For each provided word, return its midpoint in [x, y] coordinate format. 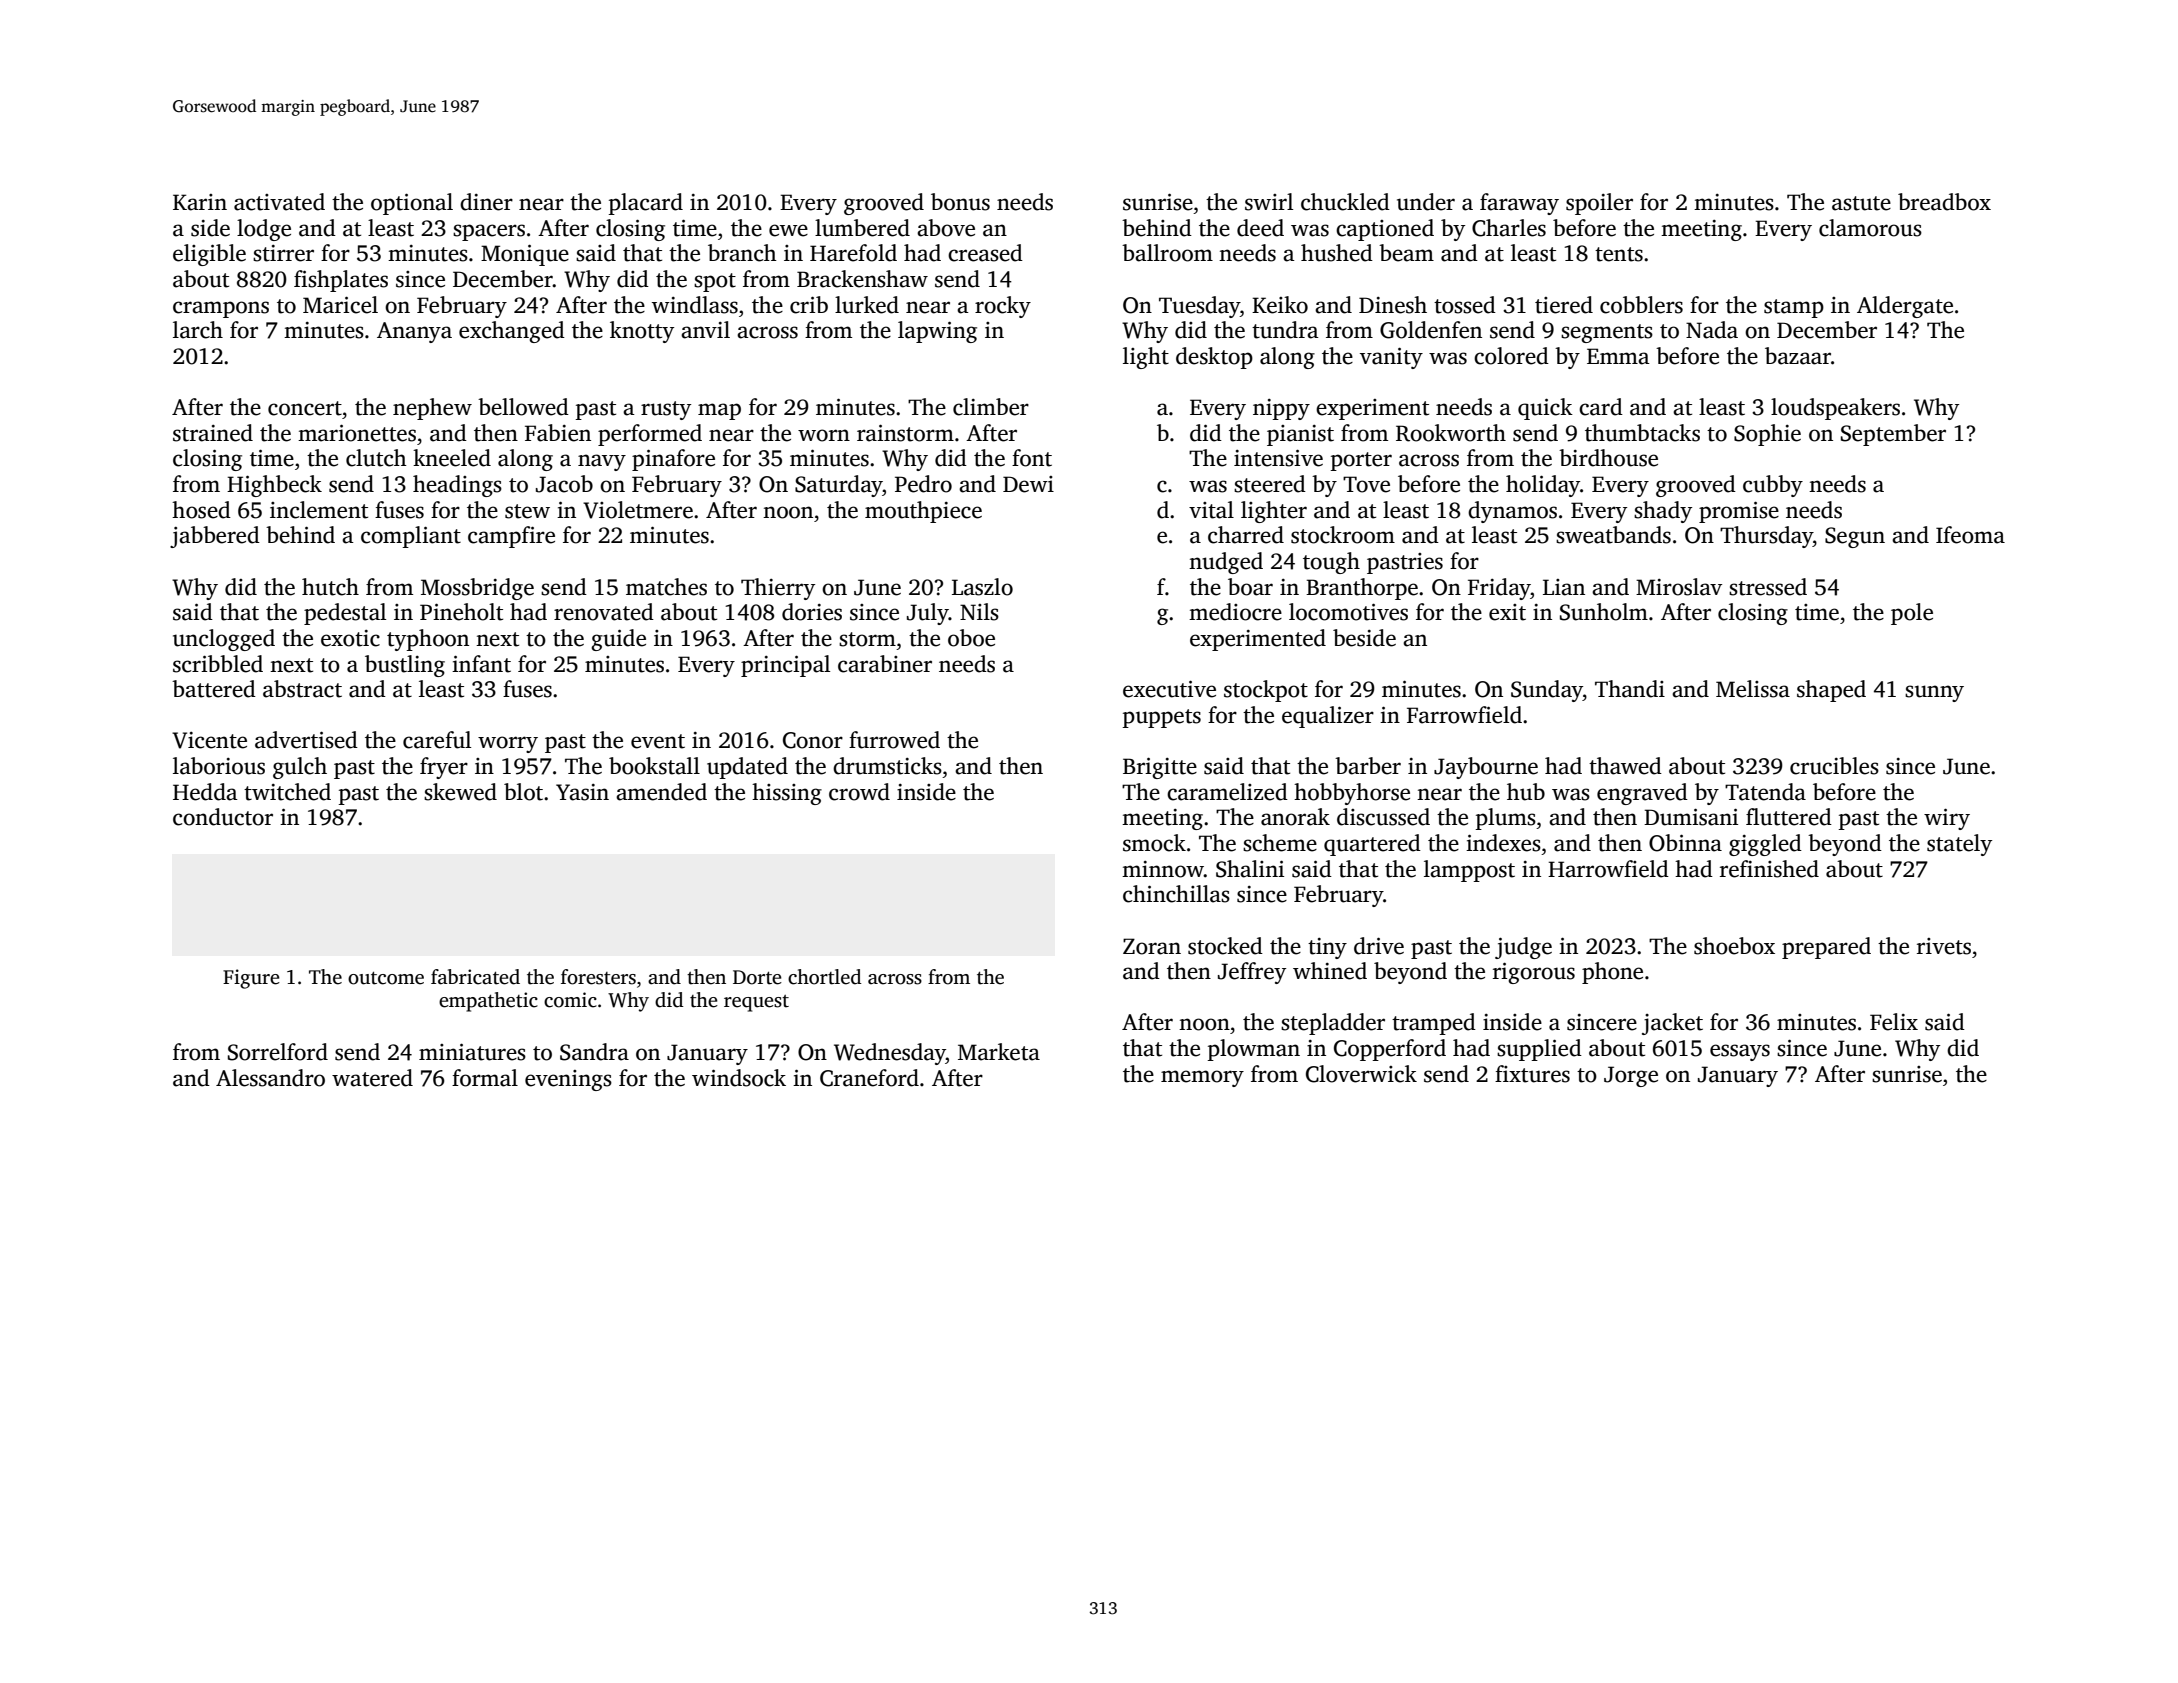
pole [1912, 614]
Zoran [1152, 946]
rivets [1944, 946]
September [1893, 435]
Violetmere [638, 510]
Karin [200, 202]
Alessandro [270, 1078]
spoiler [1599, 204]
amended [661, 792]
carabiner [885, 664]
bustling [405, 666]
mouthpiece [923, 512]
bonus [960, 202]
